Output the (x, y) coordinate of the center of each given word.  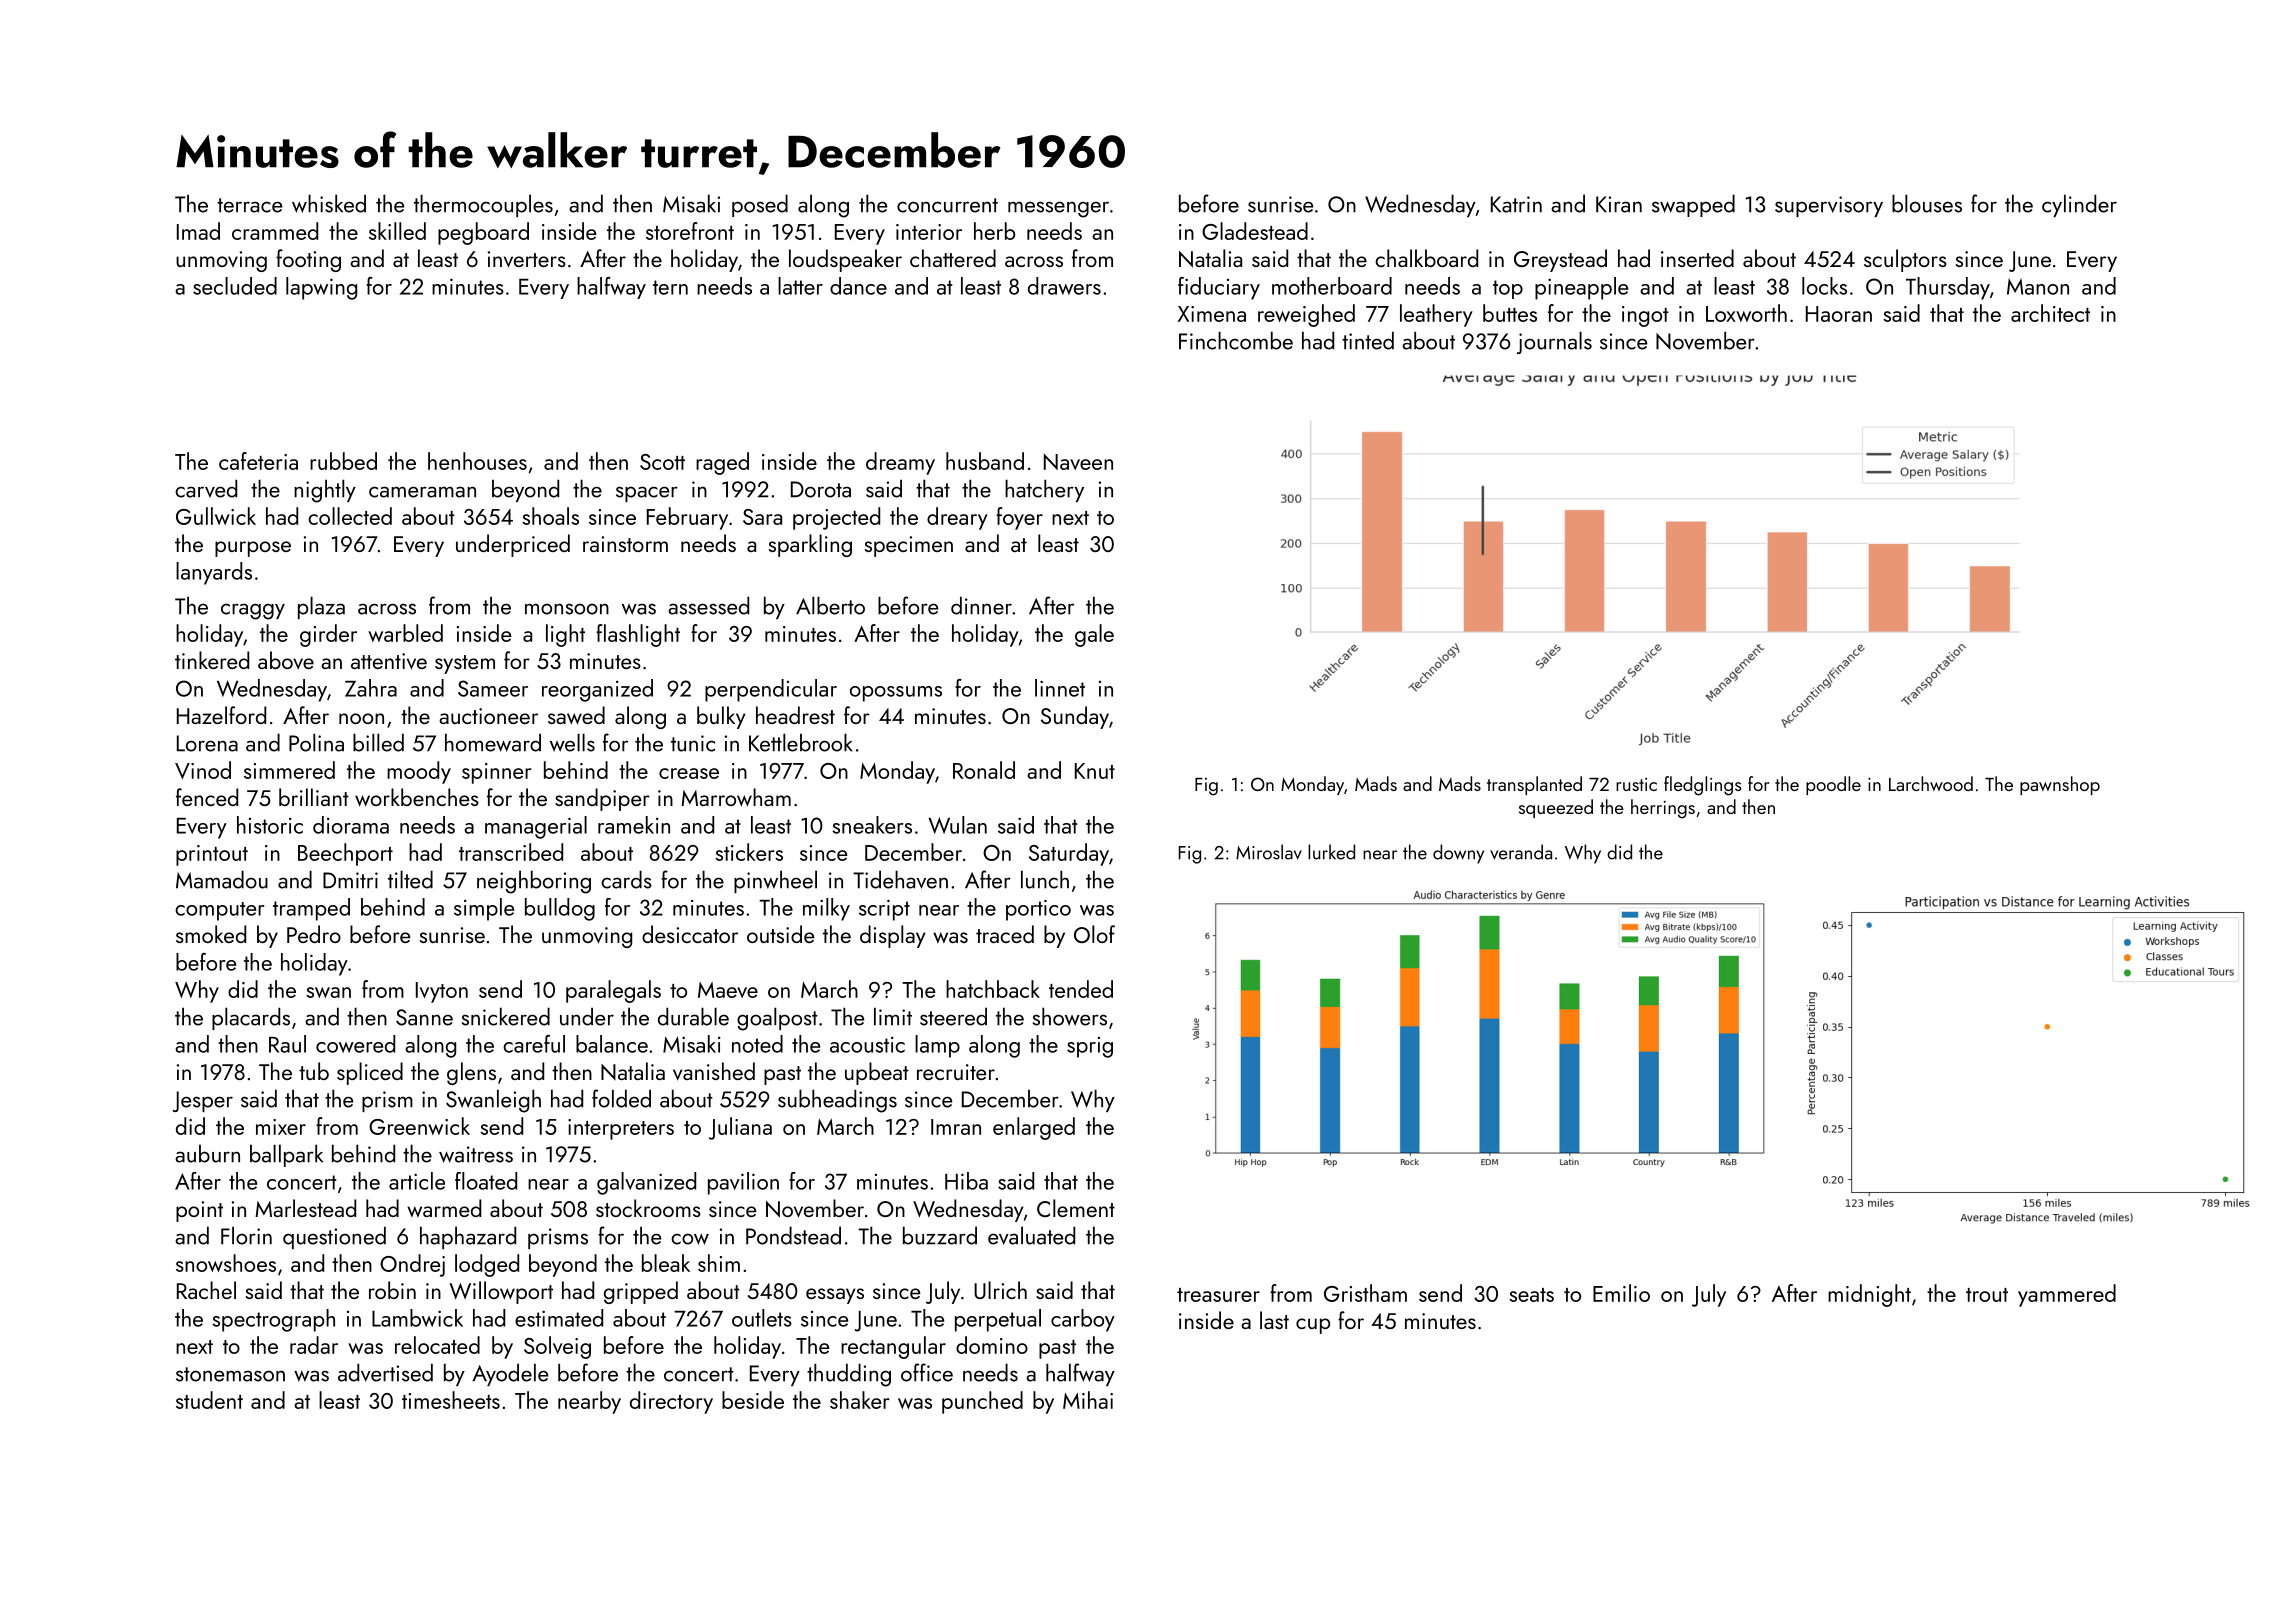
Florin (246, 1235)
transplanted (1534, 785)
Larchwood (1931, 783)
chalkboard (1426, 258)
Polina (316, 742)
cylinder (2079, 205)
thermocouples (483, 205)
